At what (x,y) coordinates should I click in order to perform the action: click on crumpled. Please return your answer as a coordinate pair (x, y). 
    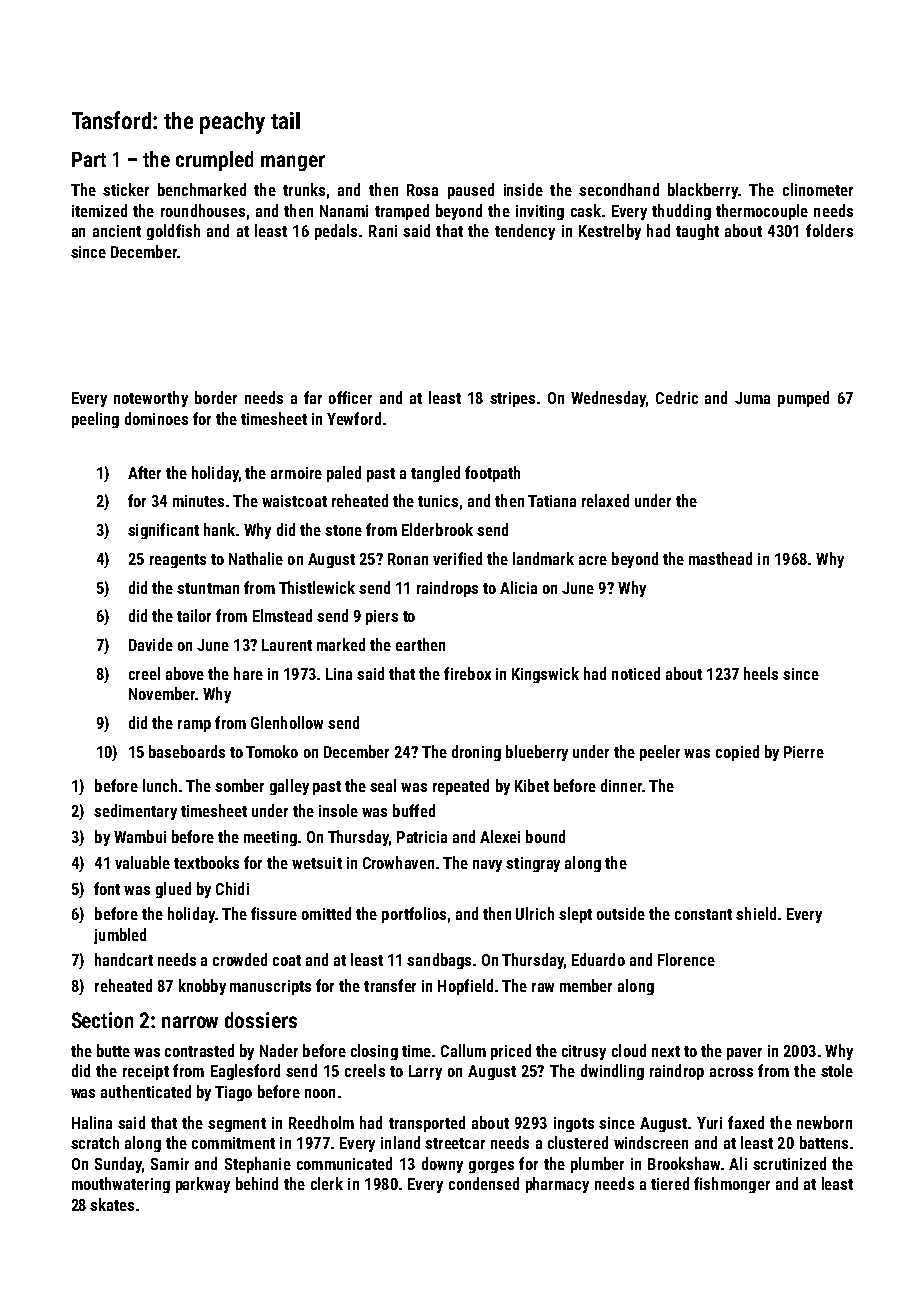
    Looking at the image, I should click on (214, 161).
